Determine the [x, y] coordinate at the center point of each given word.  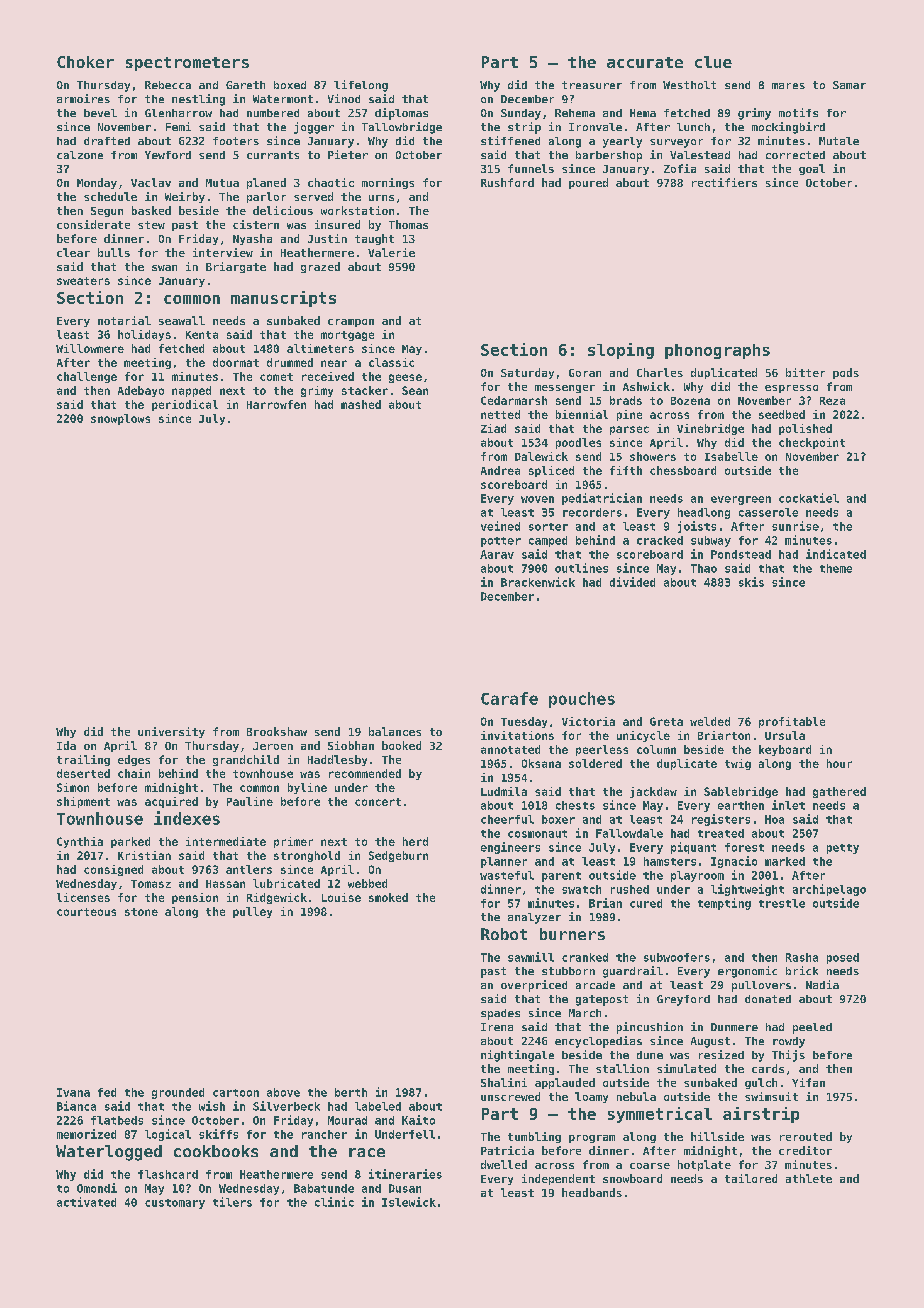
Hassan [225, 884]
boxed [290, 85]
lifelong [361, 86]
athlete [809, 1178]
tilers [232, 1202]
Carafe [509, 698]
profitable [792, 722]
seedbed [782, 414]
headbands [592, 1192]
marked [785, 861]
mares [788, 86]
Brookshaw [277, 731]
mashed [361, 404]
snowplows [120, 419]
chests [575, 805]
